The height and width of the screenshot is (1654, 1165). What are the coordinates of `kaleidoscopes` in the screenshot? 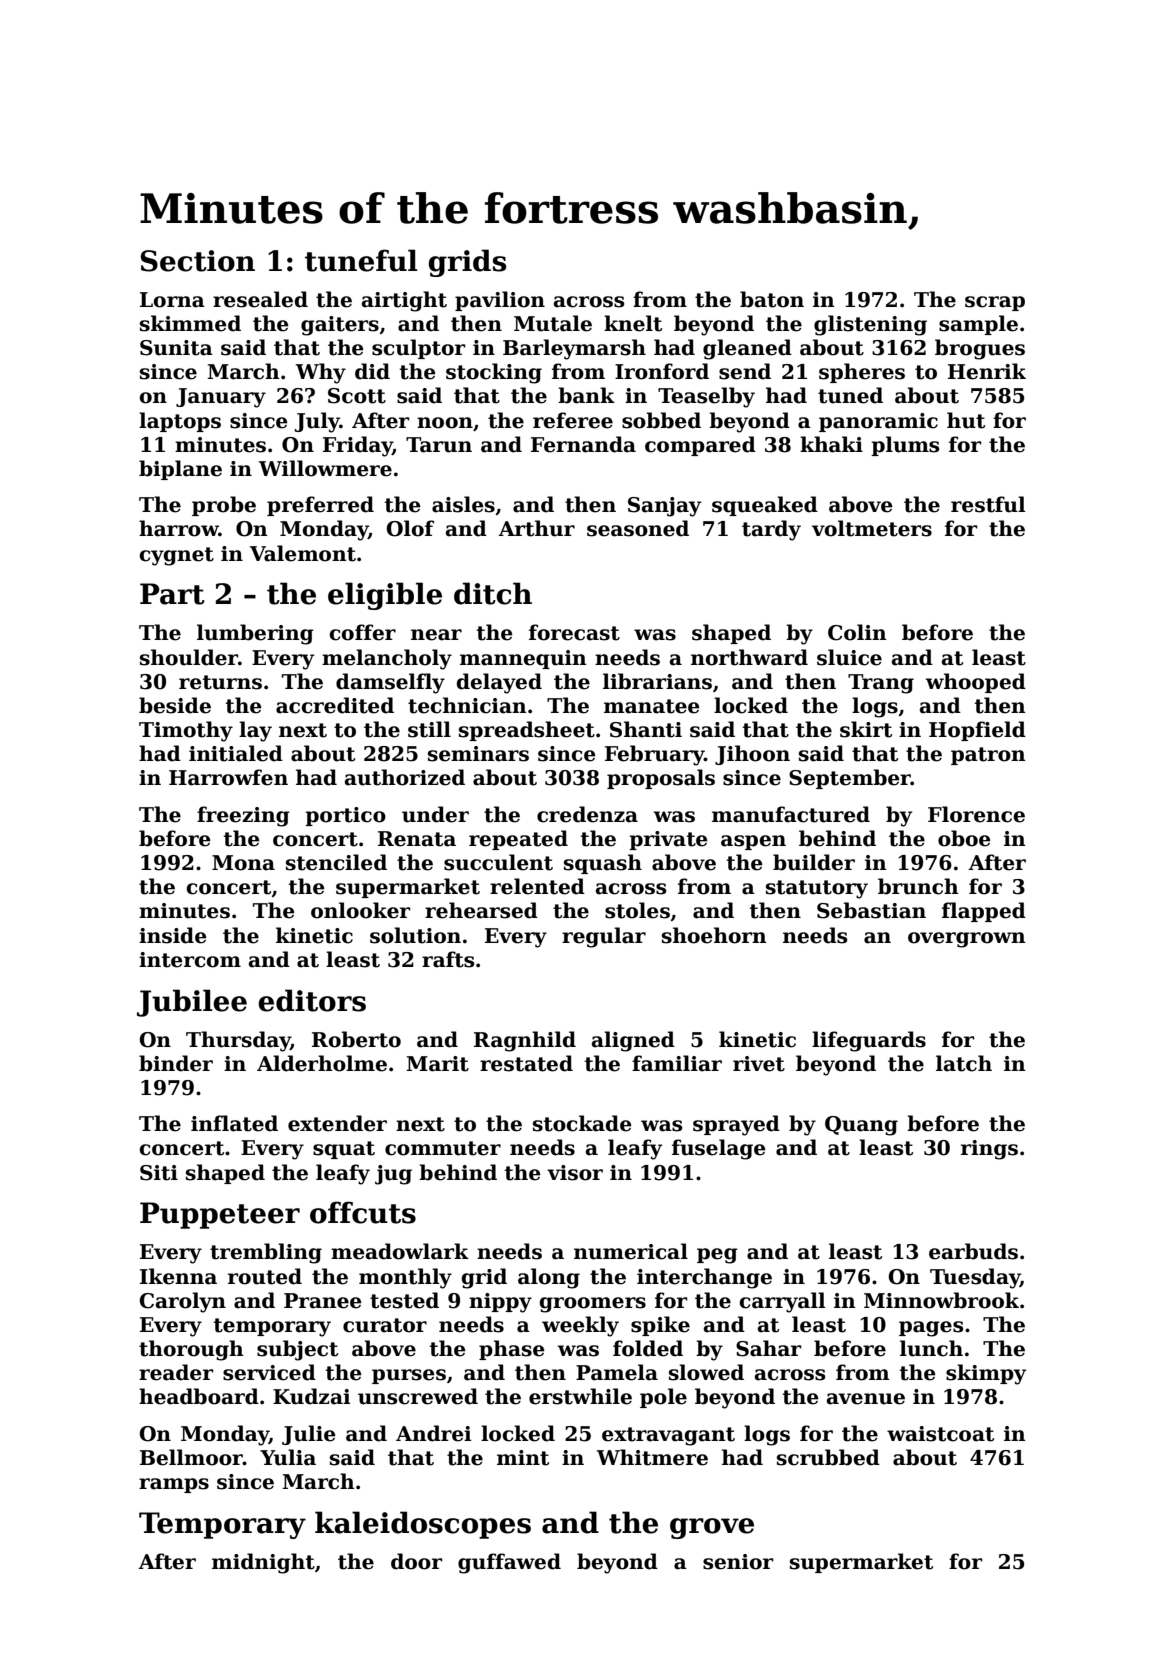 It's located at (423, 1525).
